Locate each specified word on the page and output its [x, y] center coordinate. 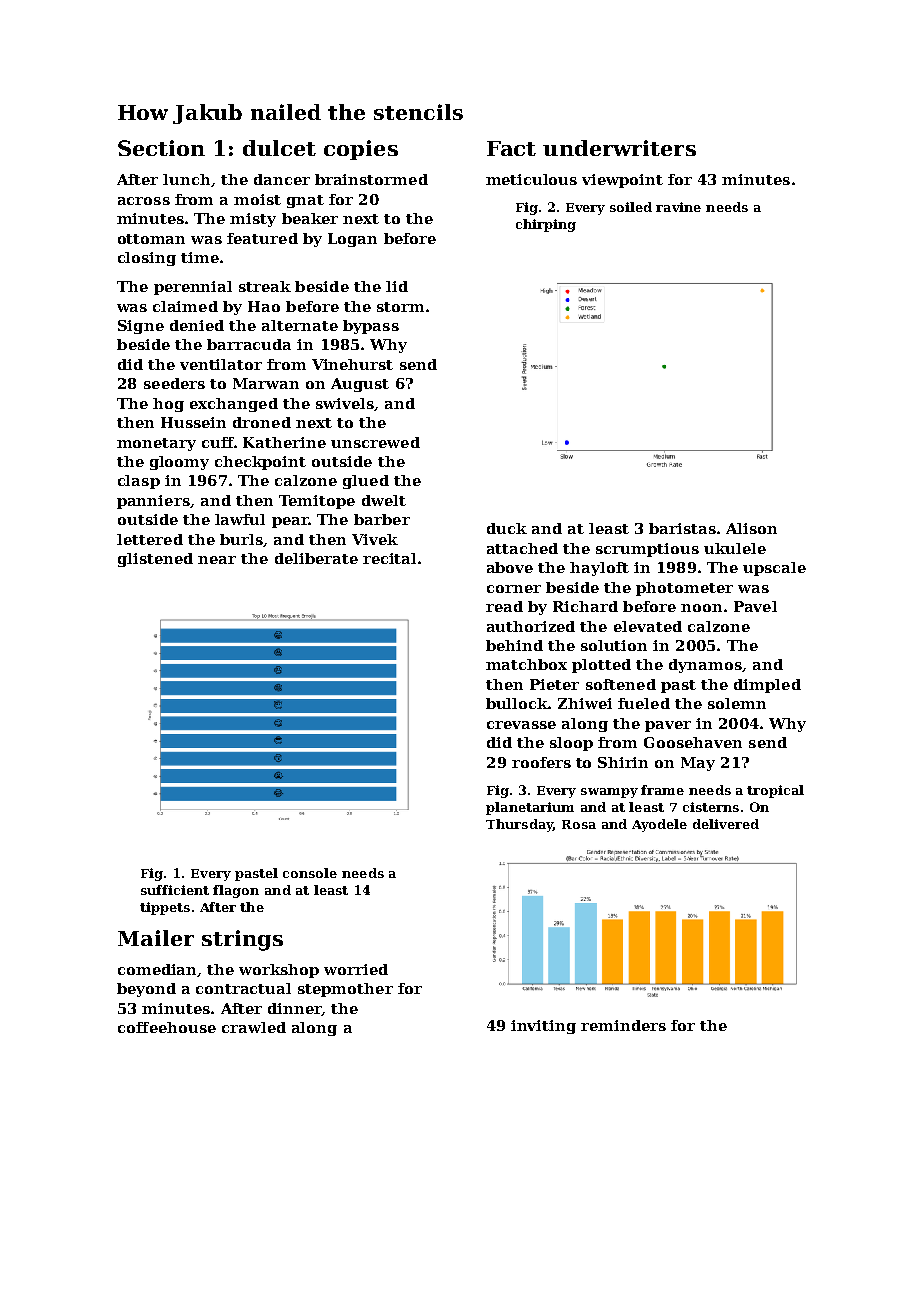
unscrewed [375, 442]
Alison [751, 528]
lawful [240, 519]
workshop [279, 971]
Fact [511, 148]
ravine [678, 207]
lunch [186, 179]
